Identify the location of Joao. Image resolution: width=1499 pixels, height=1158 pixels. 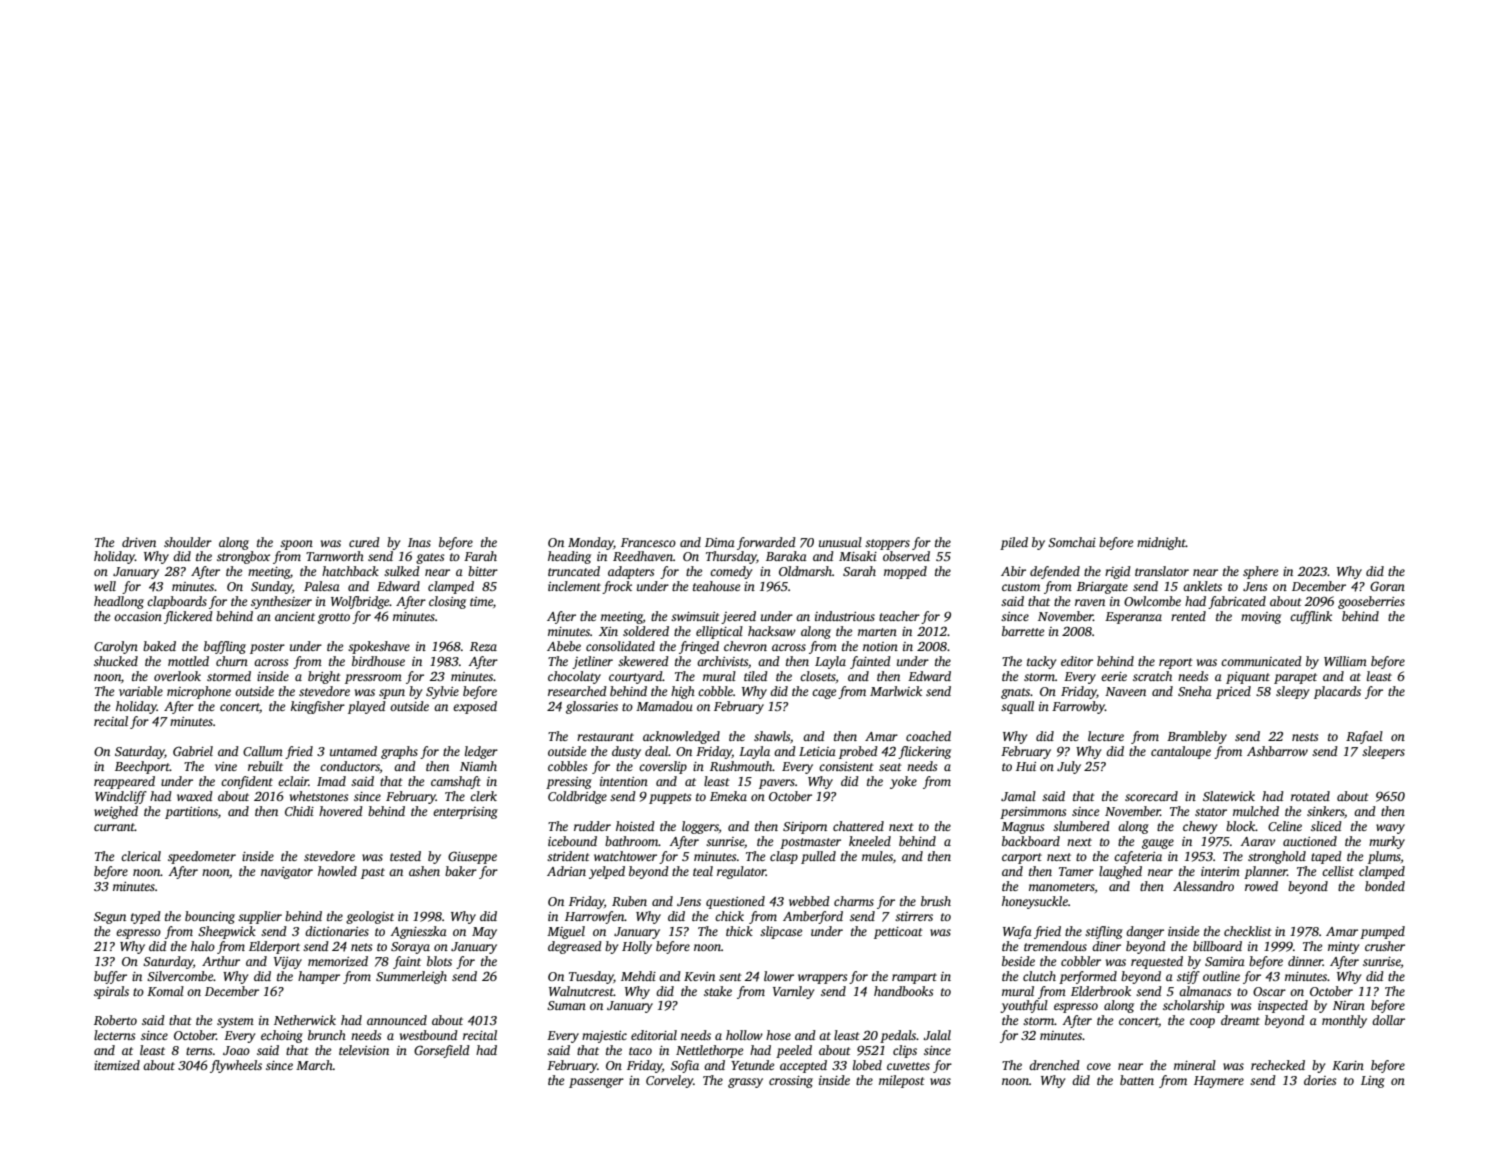
(236, 1050).
